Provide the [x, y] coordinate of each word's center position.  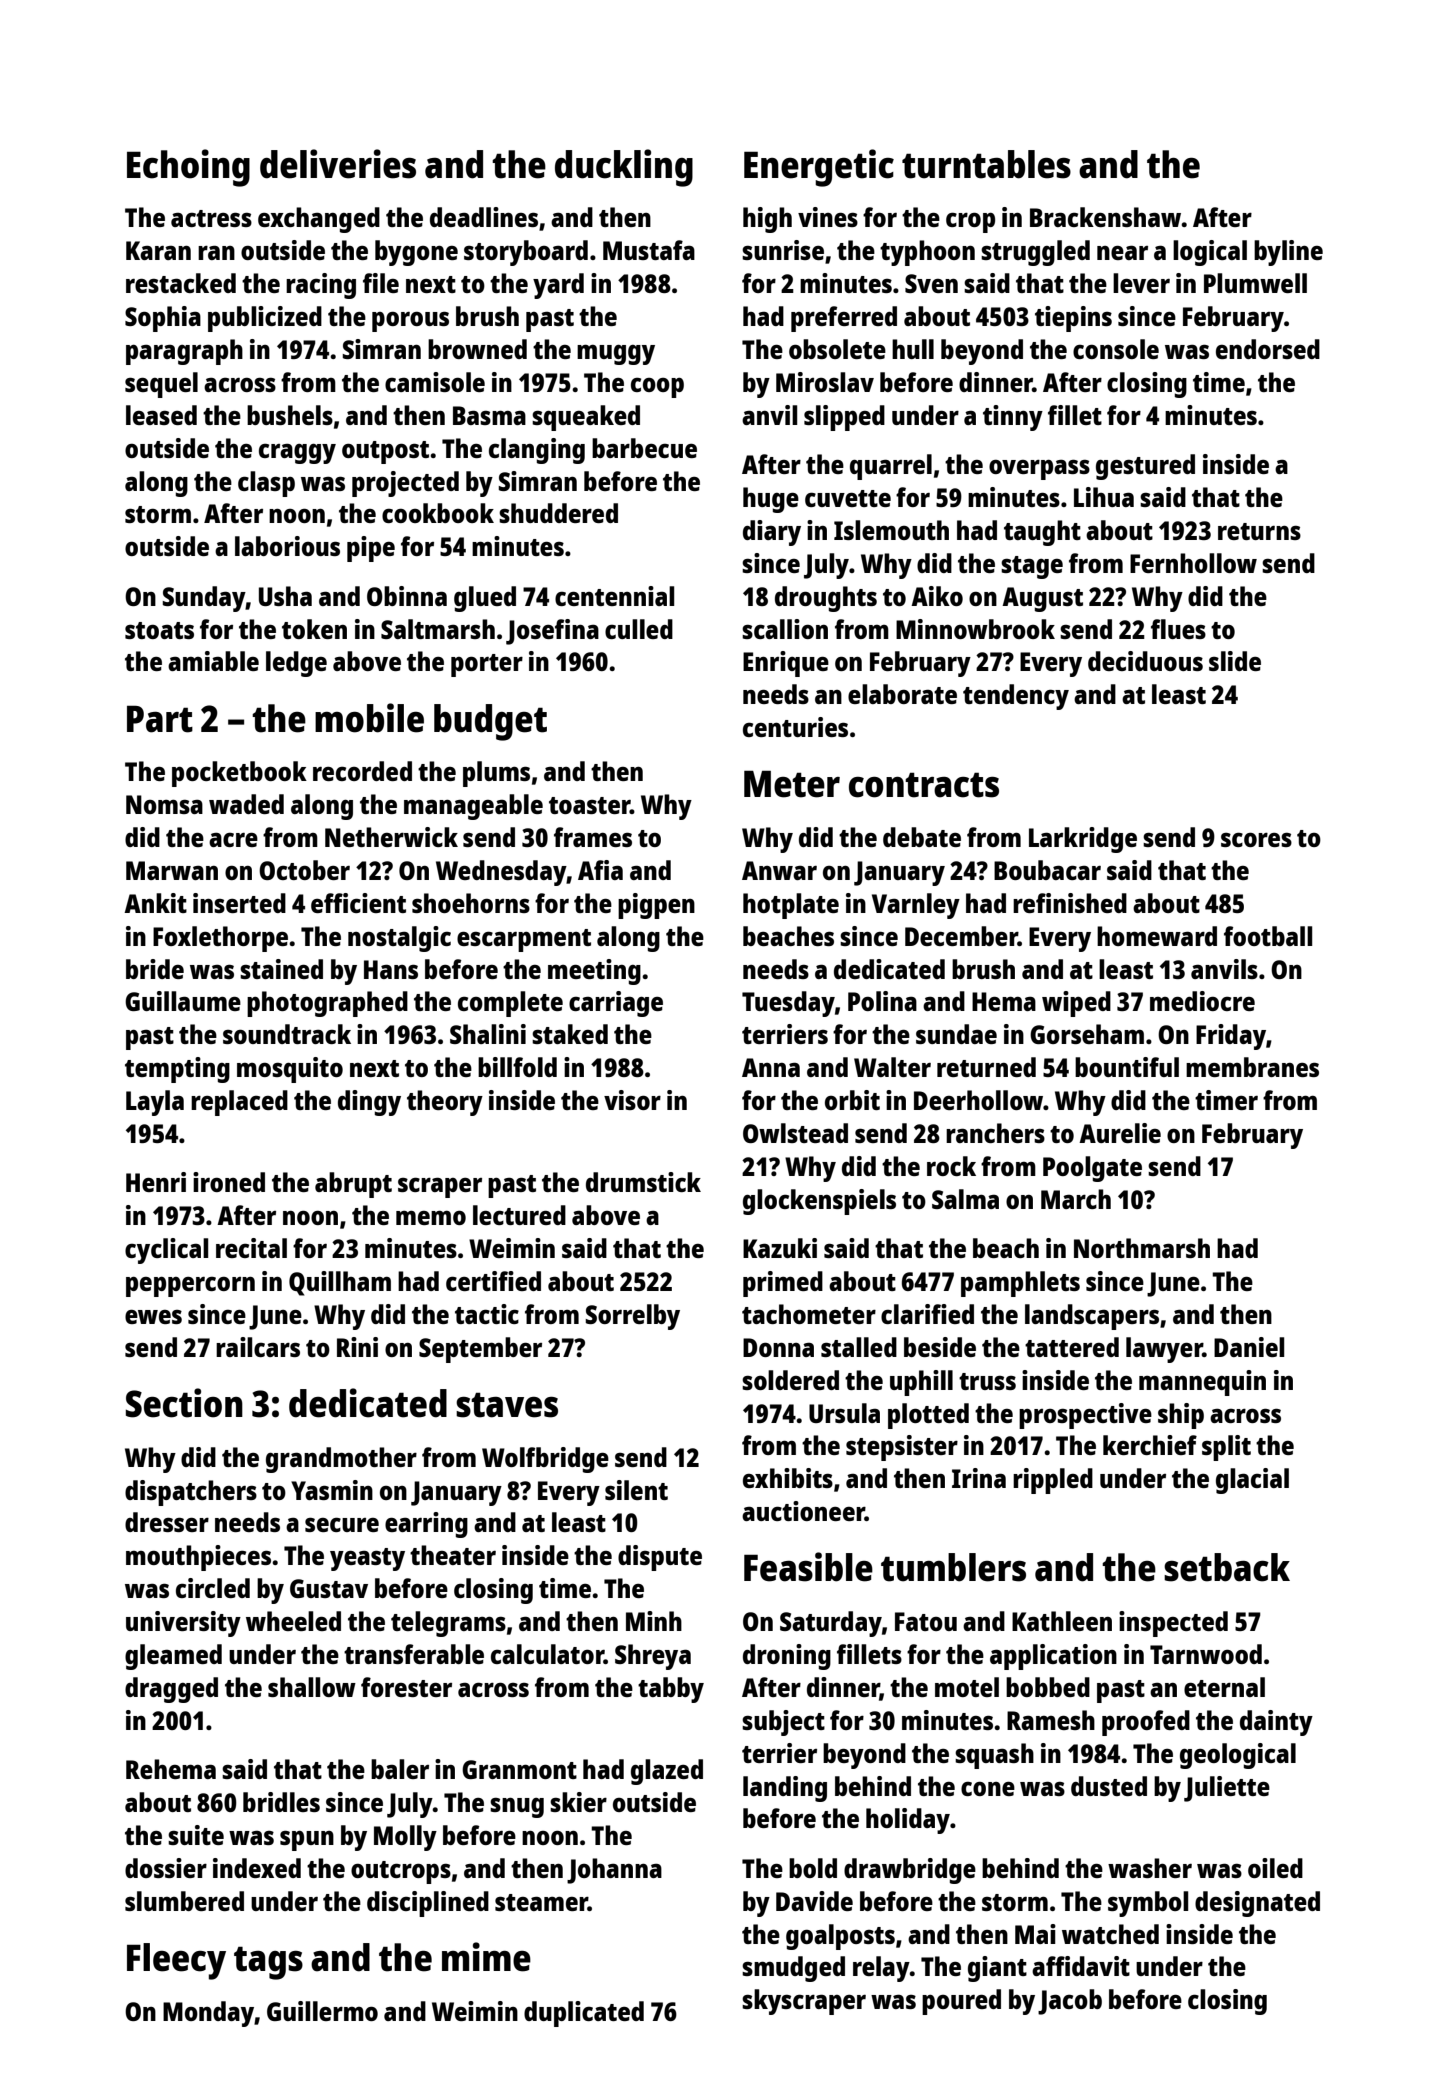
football [1268, 936]
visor [632, 1100]
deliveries [338, 164]
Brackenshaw [1106, 217]
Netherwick [391, 837]
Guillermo [322, 2011]
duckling [624, 168]
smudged [793, 1969]
